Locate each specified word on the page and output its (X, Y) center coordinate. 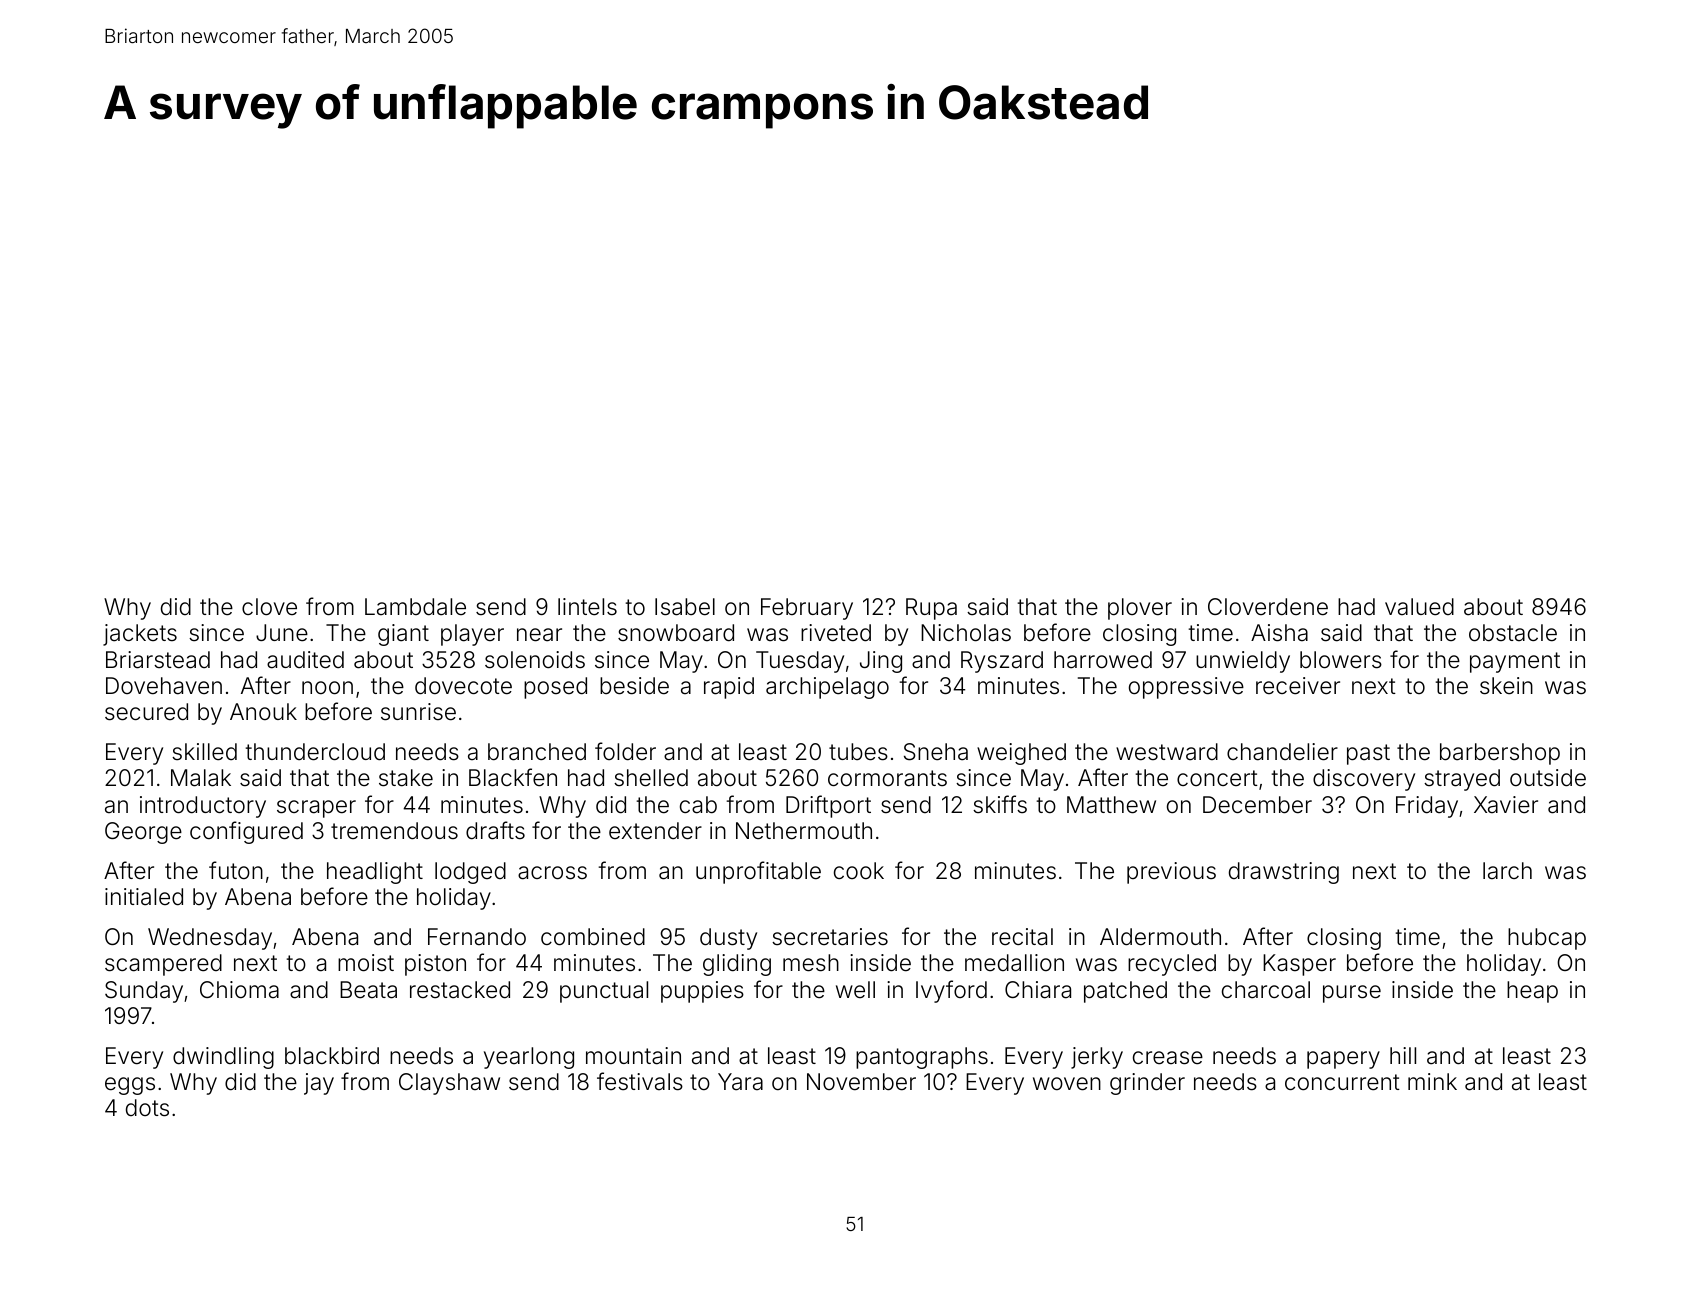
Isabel (685, 607)
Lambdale (415, 607)
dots (147, 1108)
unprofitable (758, 872)
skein (1506, 686)
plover (1140, 609)
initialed (144, 897)
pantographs (922, 1058)
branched (537, 752)
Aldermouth (1160, 937)
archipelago (827, 688)
